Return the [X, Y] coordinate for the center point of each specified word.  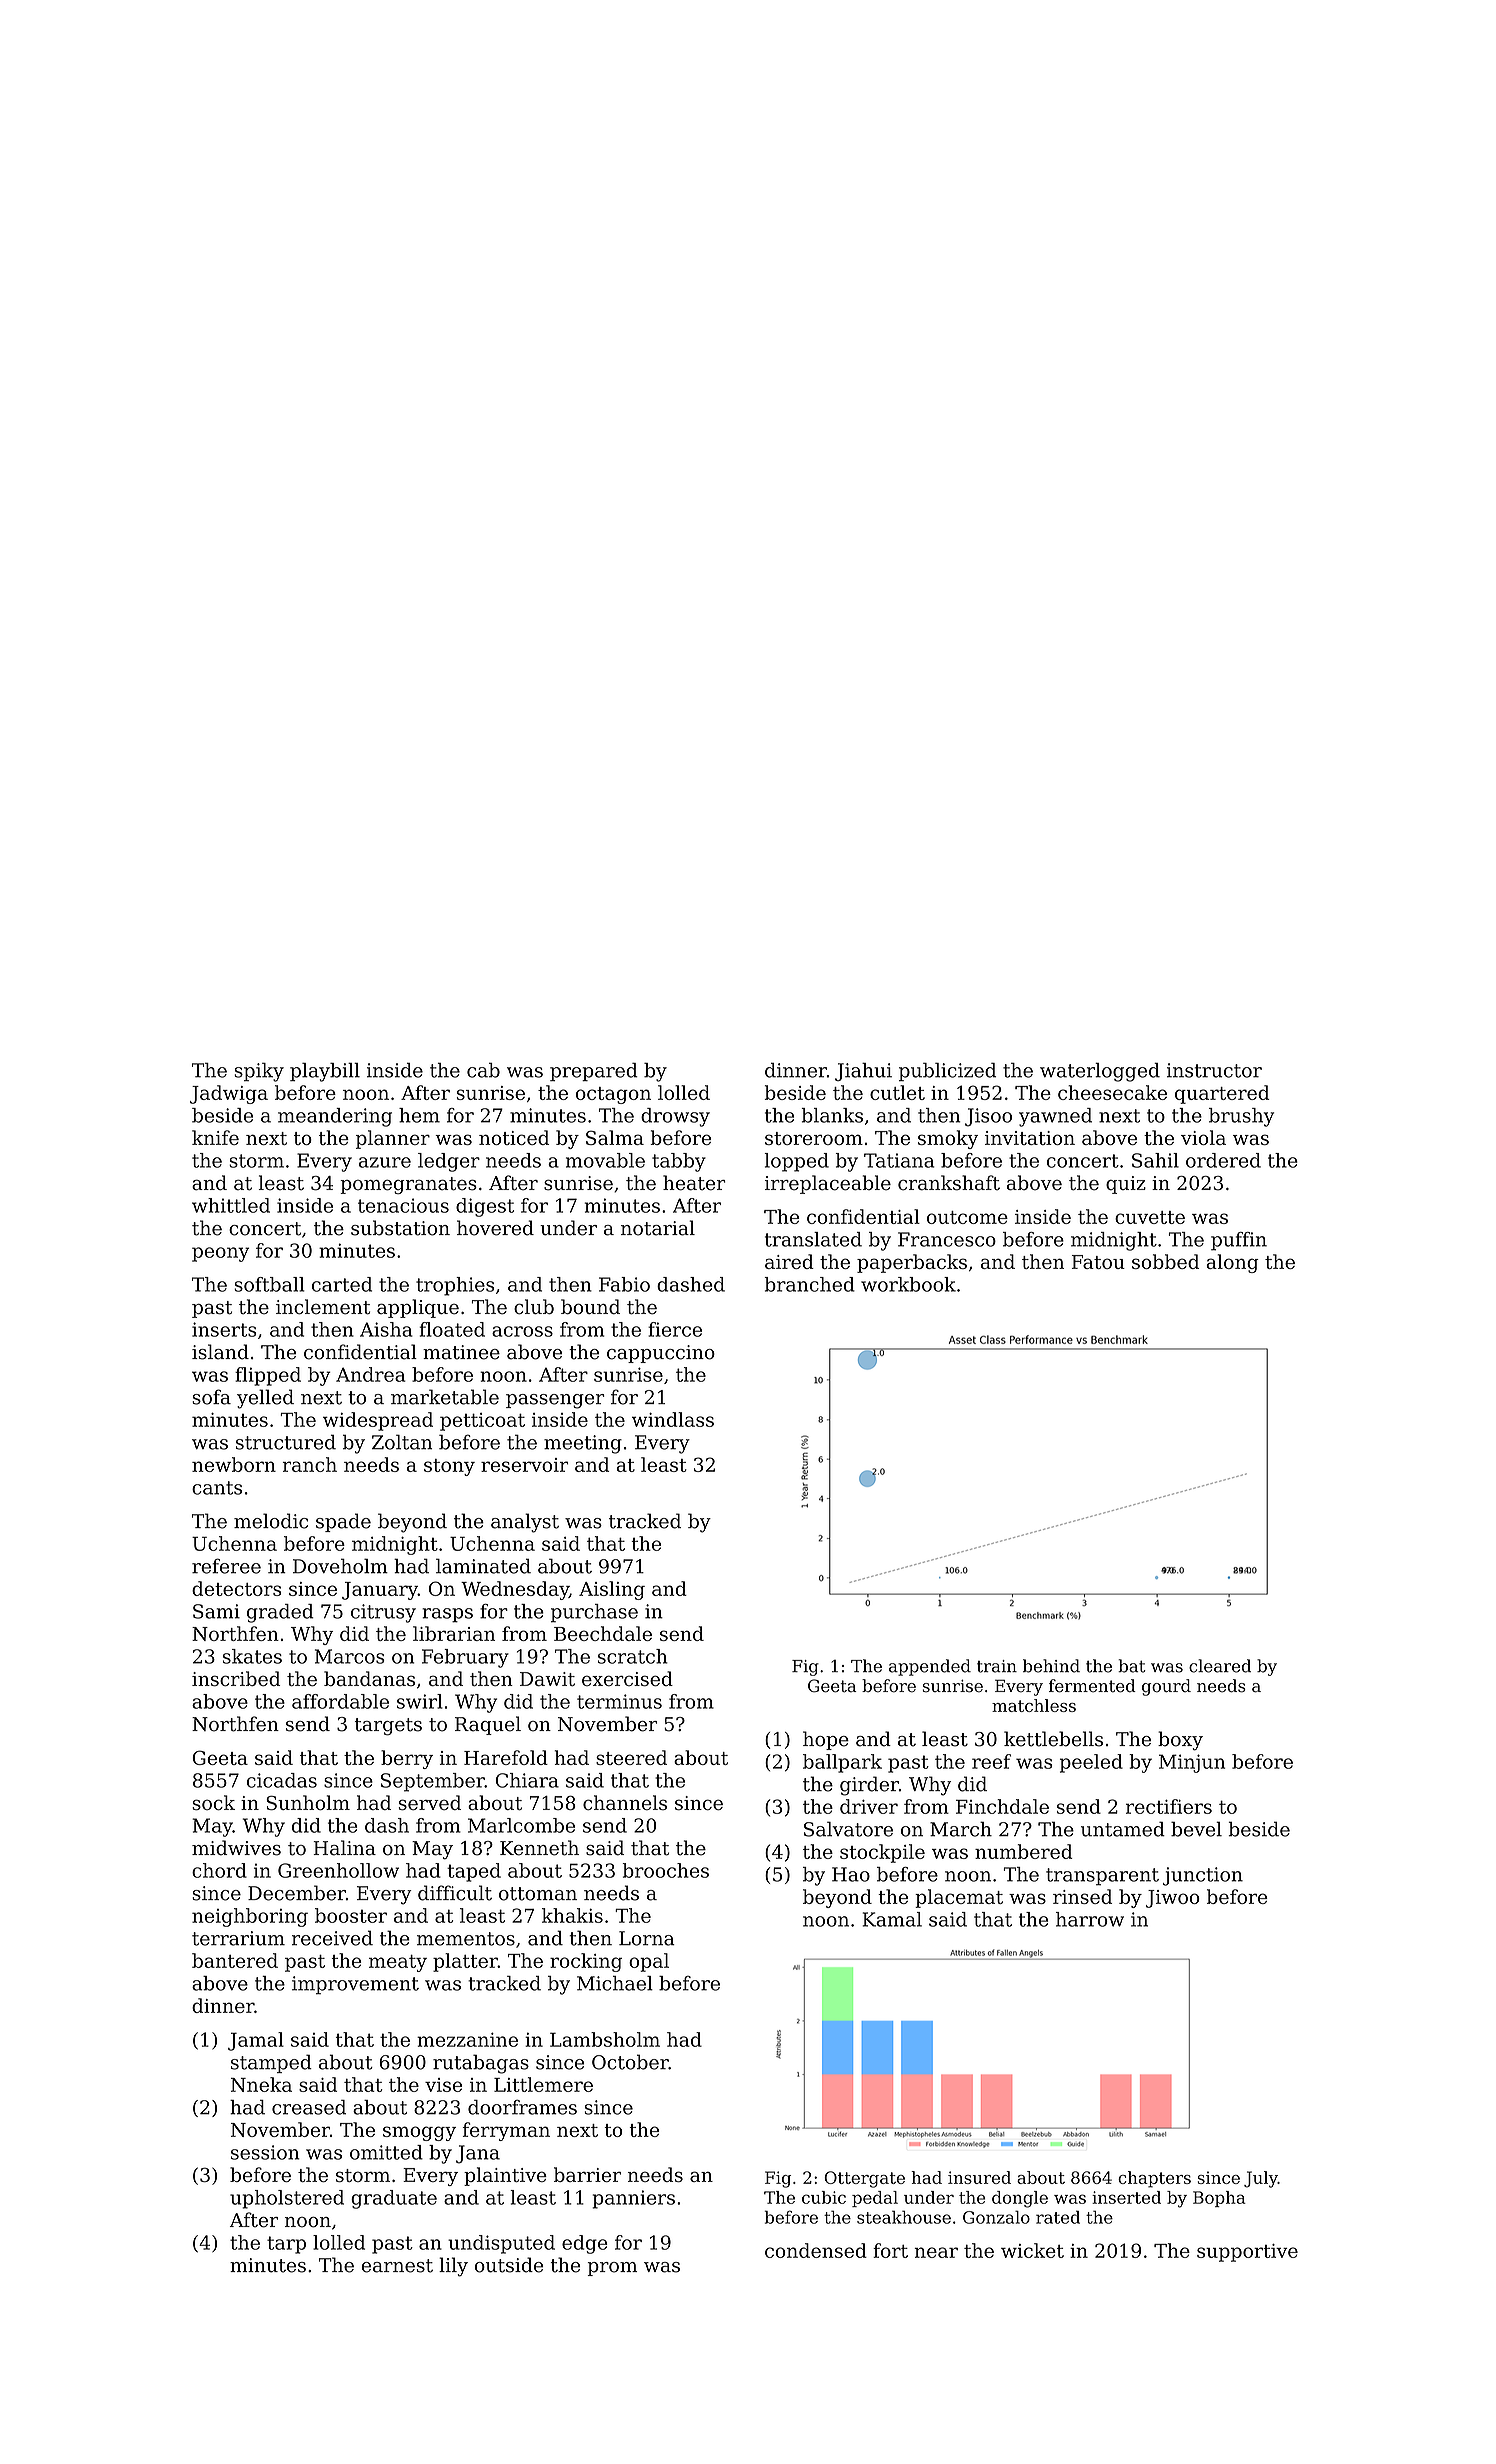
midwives [236, 1848]
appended [930, 1667]
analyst [525, 1523]
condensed [816, 2250]
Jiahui [863, 1071]
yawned [1055, 1117]
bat [1132, 1666]
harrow [1090, 1919]
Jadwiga [229, 1094]
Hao [851, 1874]
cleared [1220, 1666]
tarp [286, 2245]
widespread [378, 1421]
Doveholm [340, 1566]
